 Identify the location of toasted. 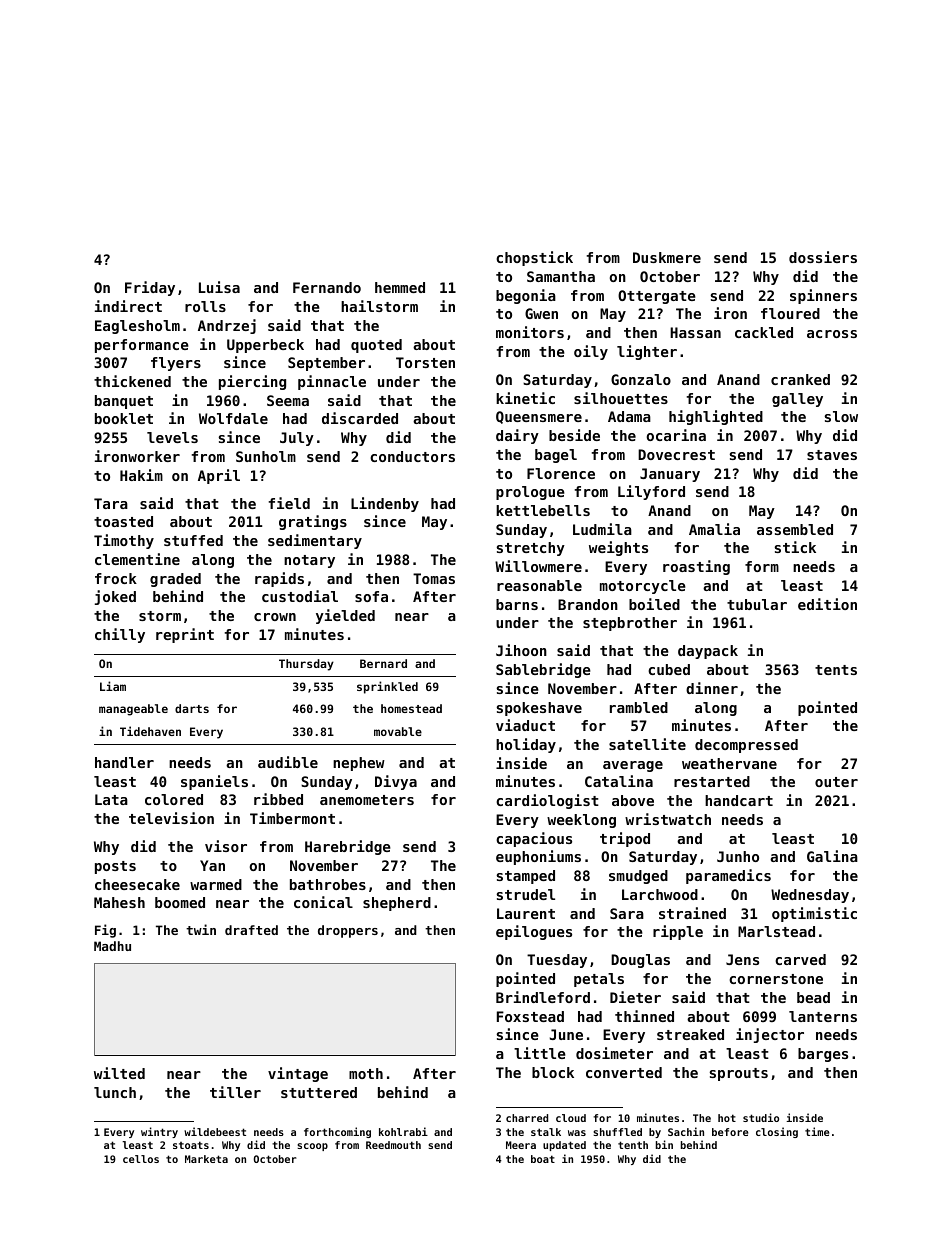
(123, 521).
